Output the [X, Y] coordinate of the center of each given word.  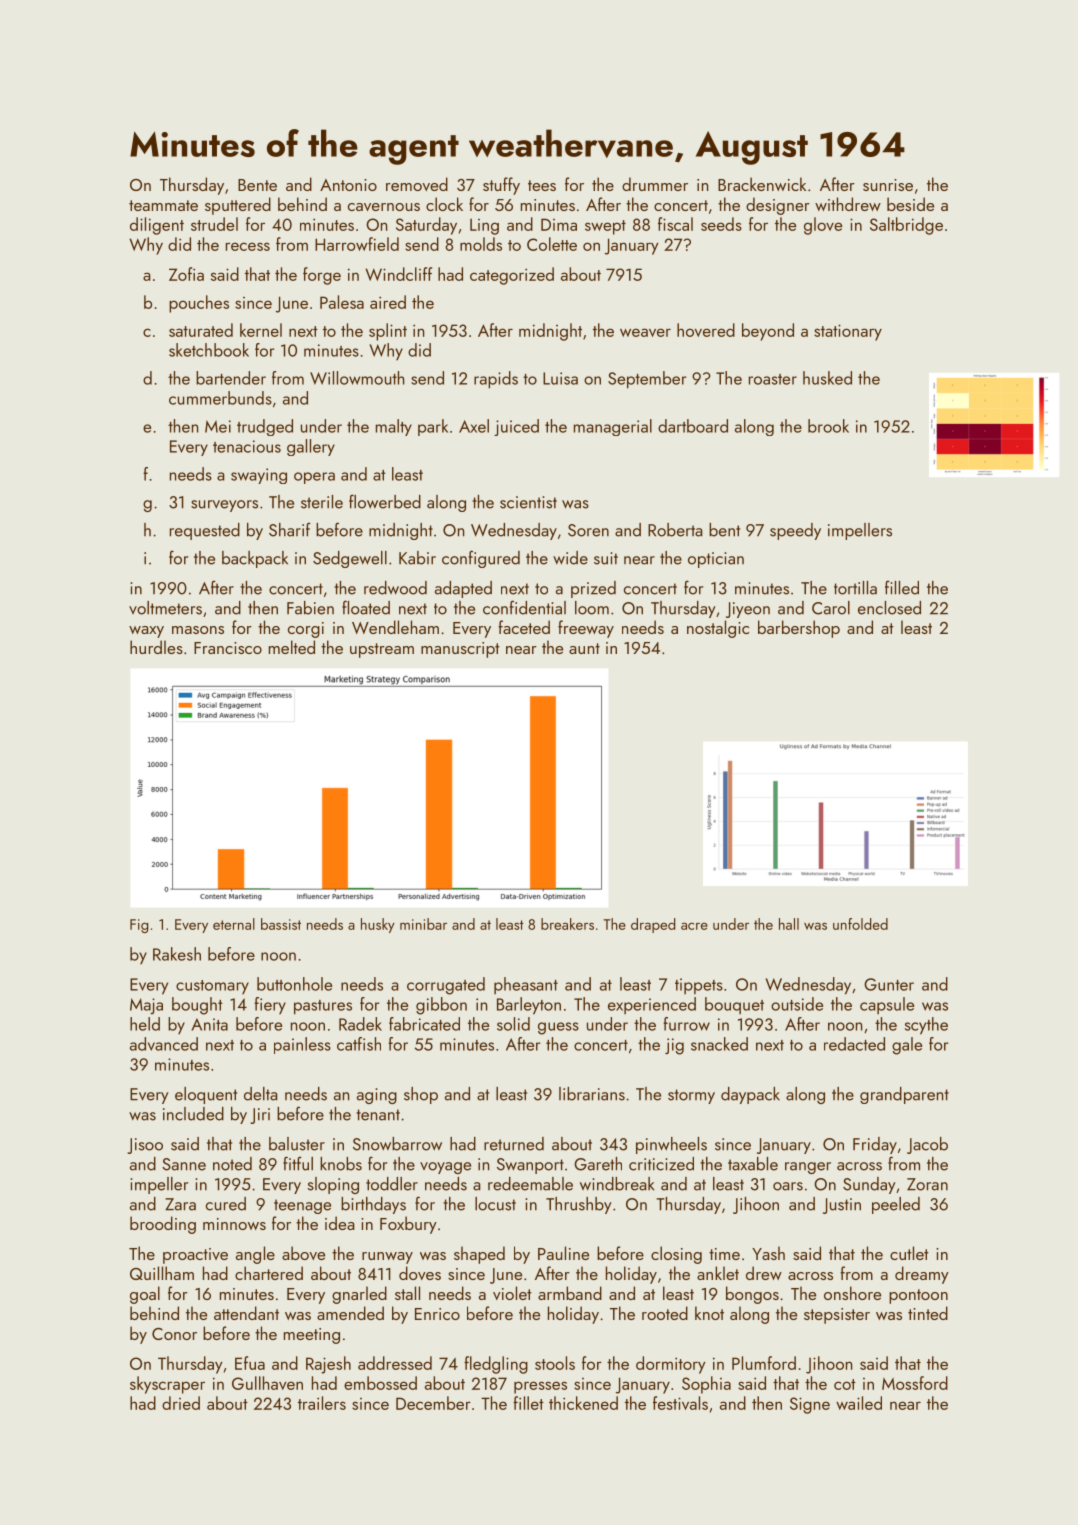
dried [181, 1403]
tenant [378, 1115]
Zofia [186, 274]
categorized [512, 276]
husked [827, 378]
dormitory [671, 1365]
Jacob [927, 1145]
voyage [445, 1168]
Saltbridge [906, 226]
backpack [255, 559]
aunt [584, 648]
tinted [928, 1313]
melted [292, 647]
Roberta [675, 530]
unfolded [860, 924]
